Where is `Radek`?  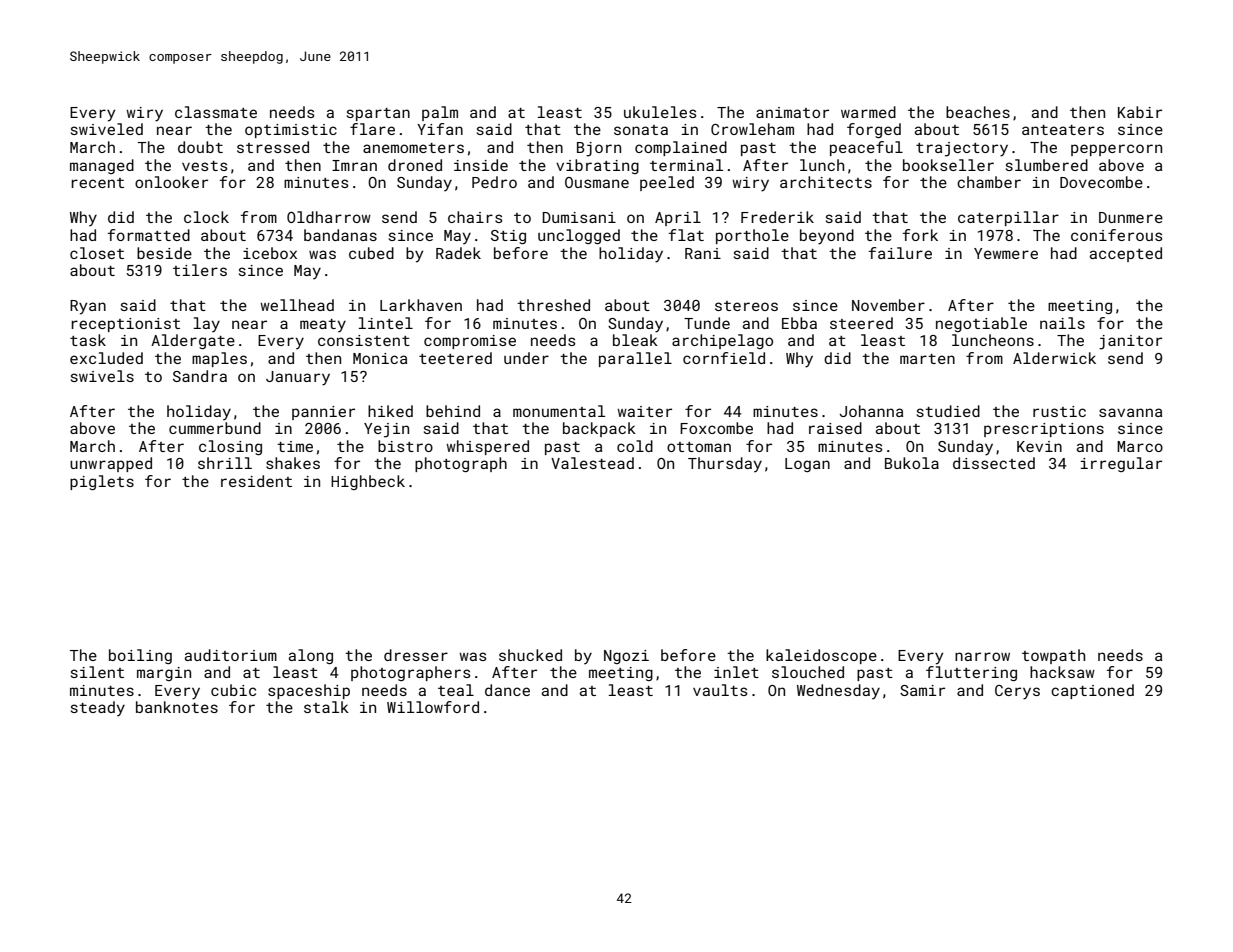 Radek is located at coordinates (458, 253).
